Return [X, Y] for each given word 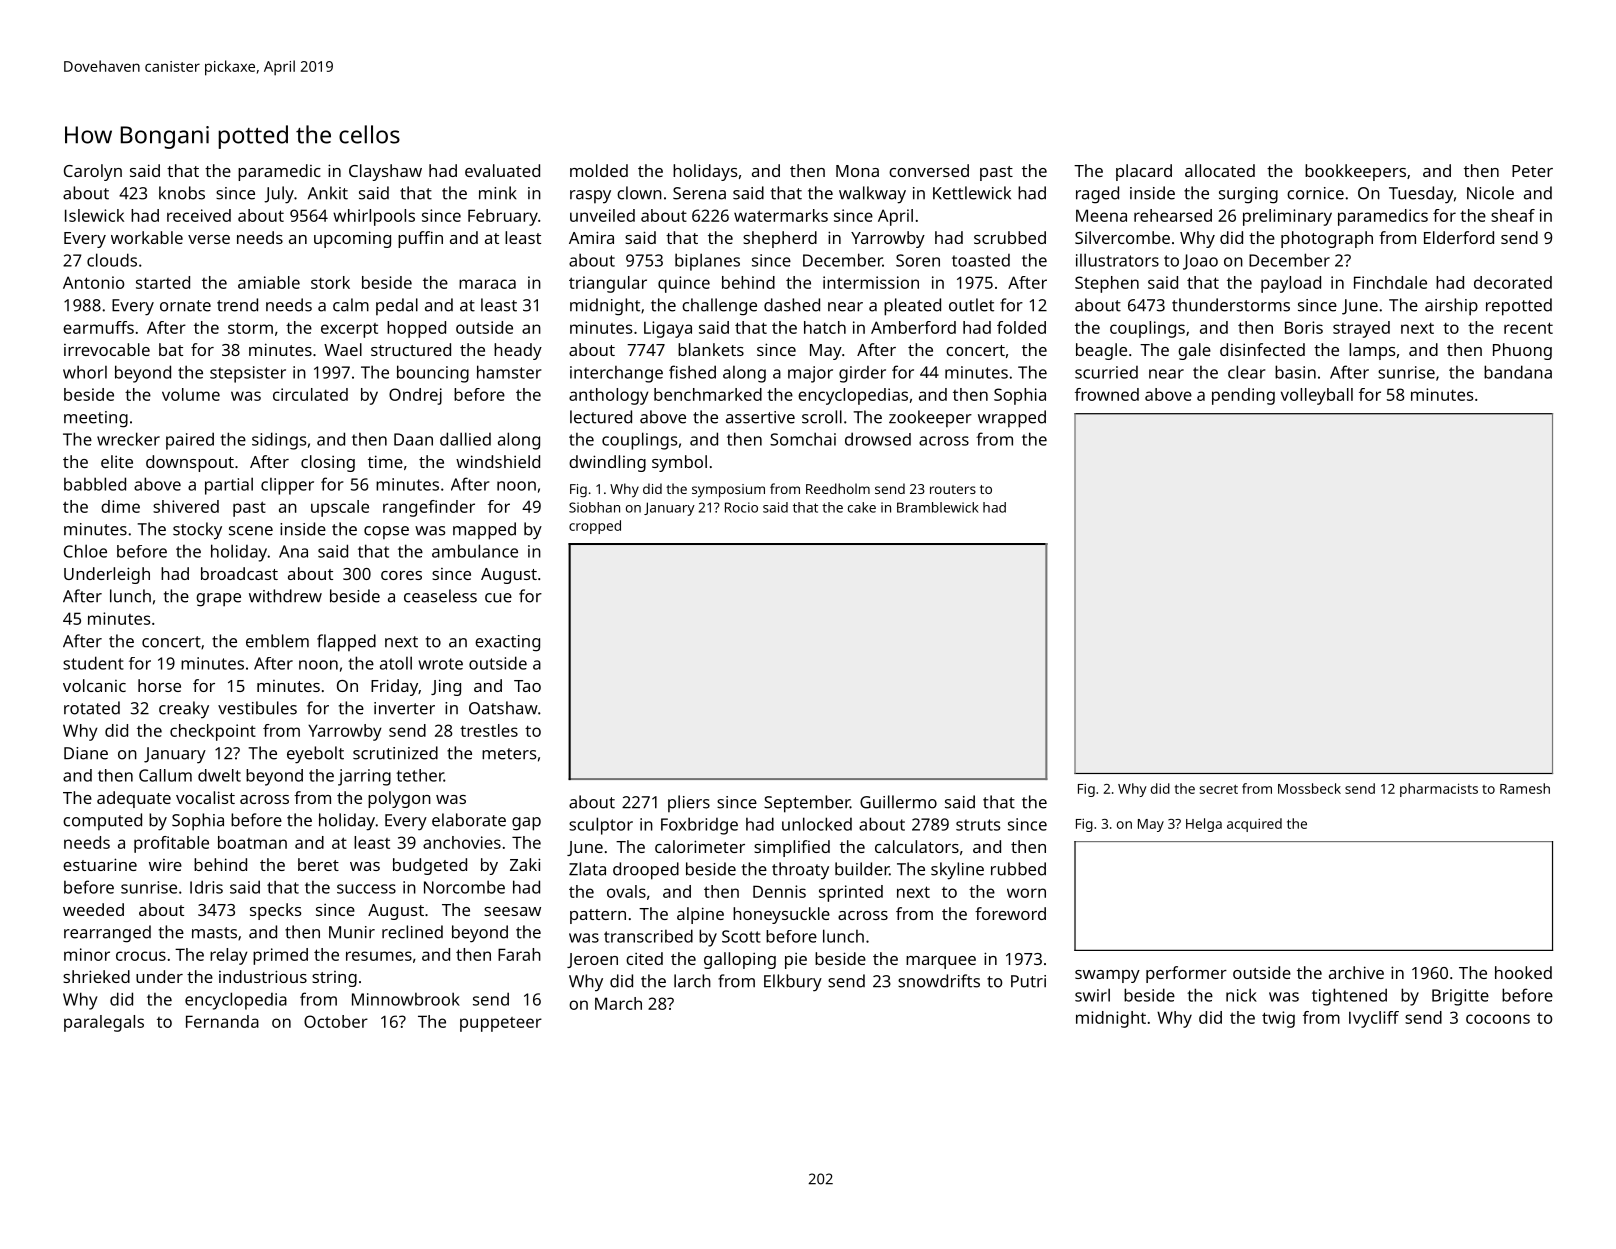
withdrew [285, 596]
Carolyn [93, 172]
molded [599, 170]
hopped [416, 329]
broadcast [239, 573]
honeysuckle [781, 915]
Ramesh [1525, 788]
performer [1186, 974]
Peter [1532, 171]
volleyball [1317, 396]
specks [276, 911]
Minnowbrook [406, 999]
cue [498, 598]
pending [1243, 396]
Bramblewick [938, 507]
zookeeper [930, 418]
